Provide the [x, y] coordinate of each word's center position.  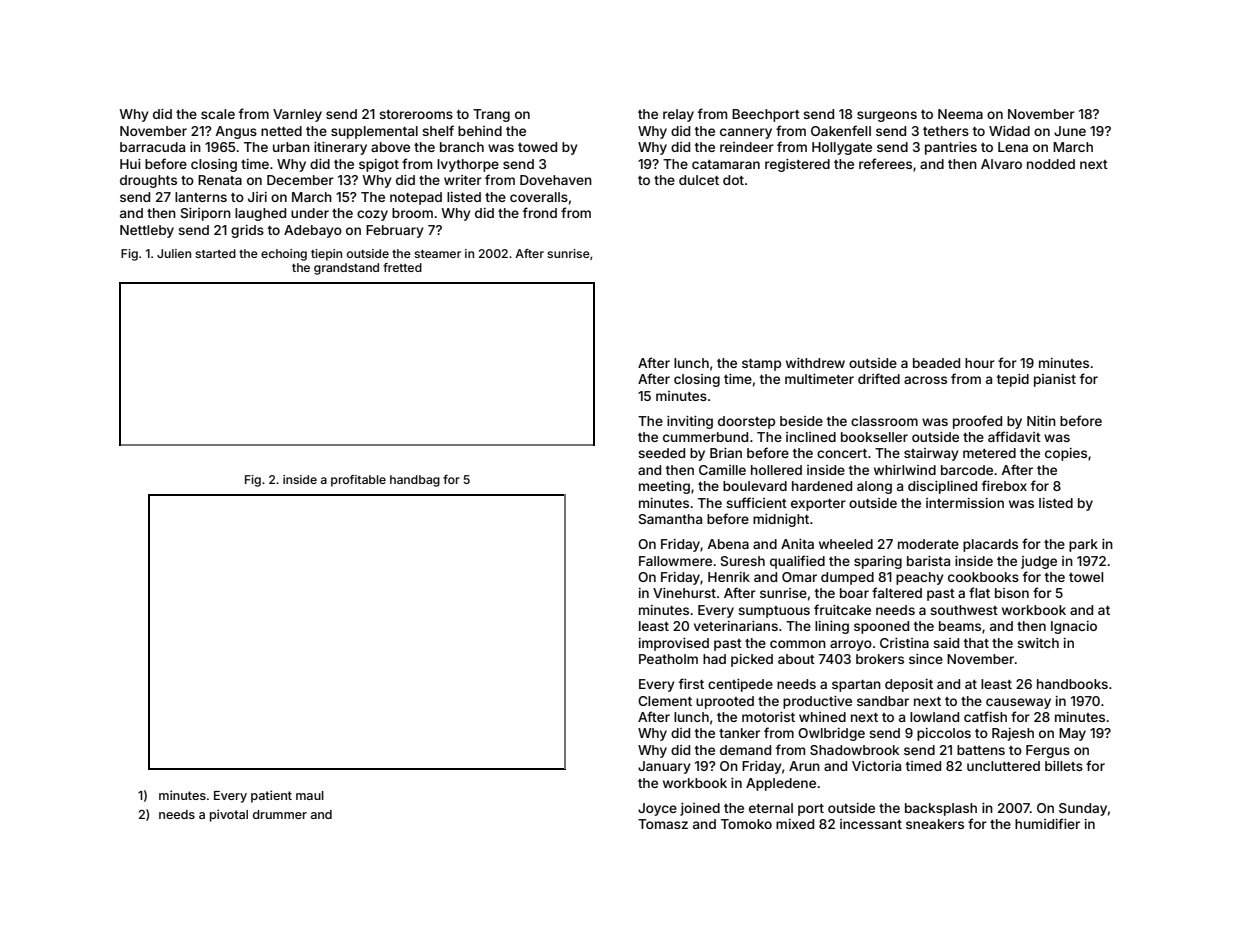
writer [463, 180]
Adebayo [313, 231]
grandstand [346, 269]
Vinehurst [684, 593]
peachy [920, 578]
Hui [130, 164]
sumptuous [774, 612]
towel [1086, 577]
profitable [358, 481]
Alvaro [1001, 164]
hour [980, 363]
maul [310, 795]
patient [271, 796]
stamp [761, 365]
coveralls [539, 197]
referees [885, 163]
